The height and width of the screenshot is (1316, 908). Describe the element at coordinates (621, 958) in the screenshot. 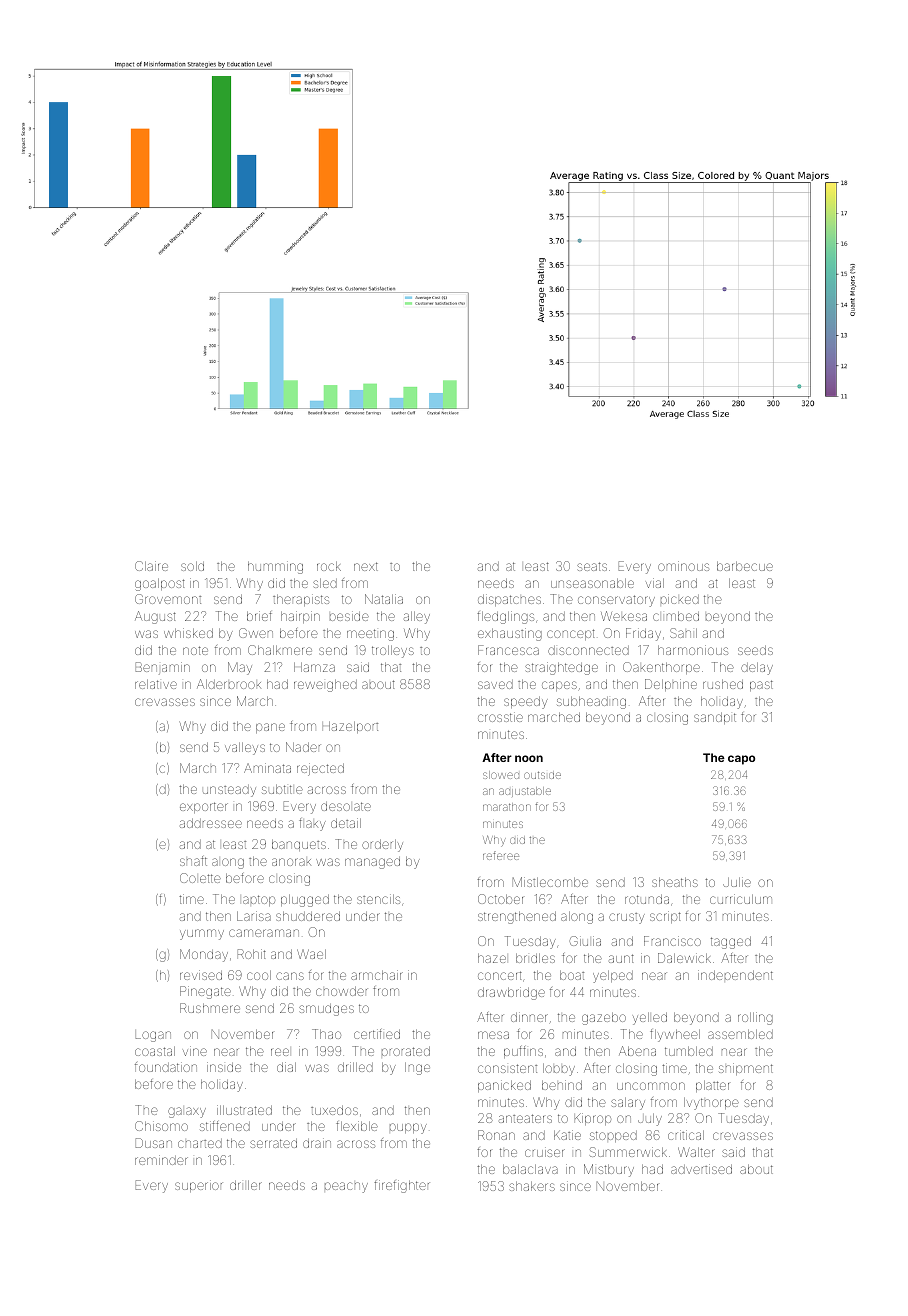

I see `aunt` at that location.
